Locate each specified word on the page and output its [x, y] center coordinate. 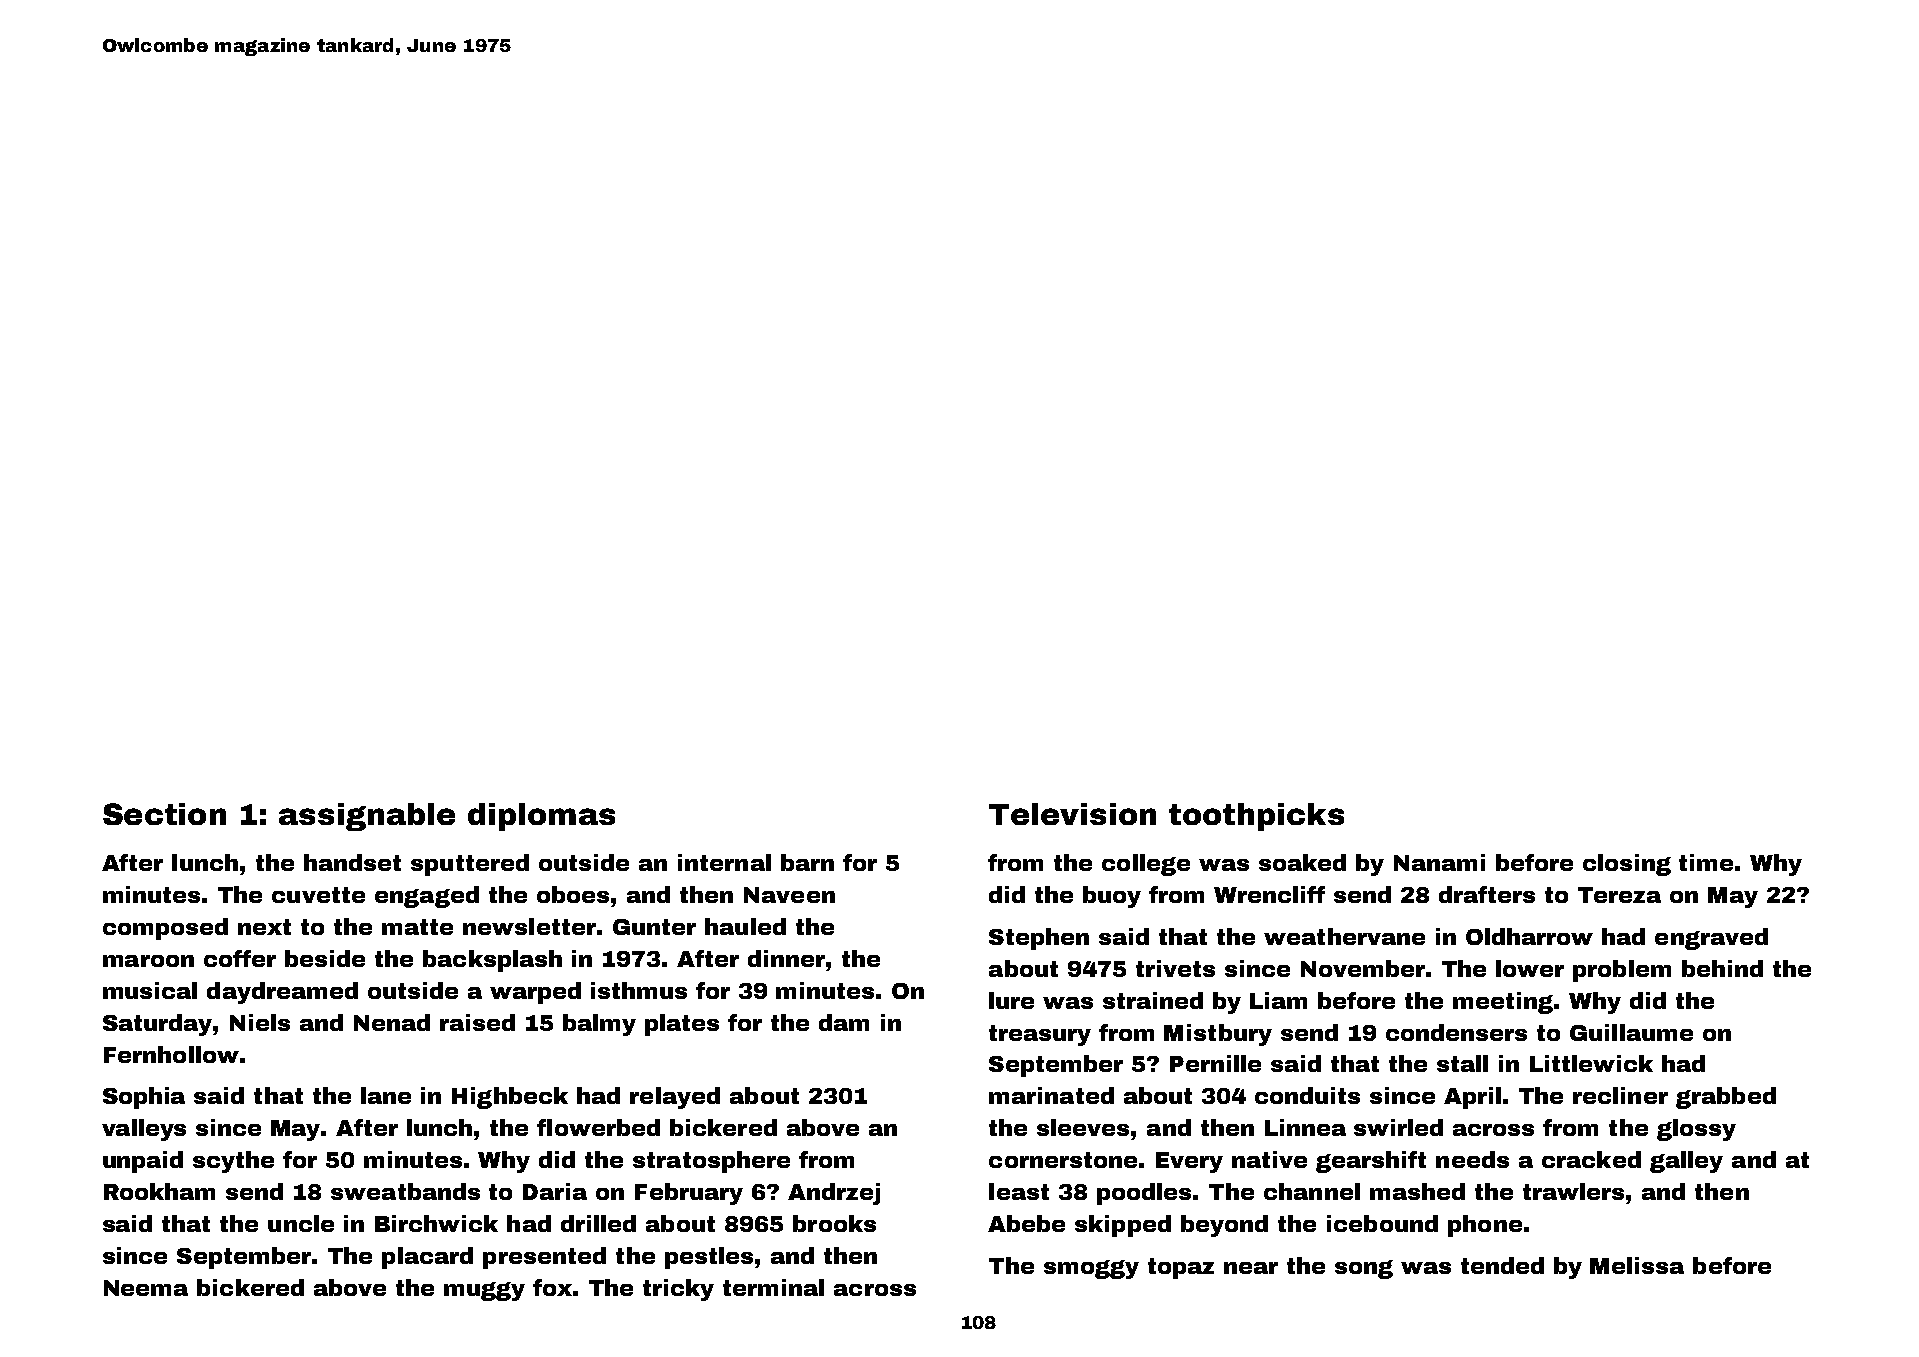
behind [1722, 968]
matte [417, 927]
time [1706, 862]
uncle [301, 1223]
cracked [1591, 1159]
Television [1072, 814]
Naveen [789, 895]
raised [477, 1022]
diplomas [541, 817]
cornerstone [1063, 1160]
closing [1627, 865]
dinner [786, 958]
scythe [233, 1162]
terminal [773, 1287]
